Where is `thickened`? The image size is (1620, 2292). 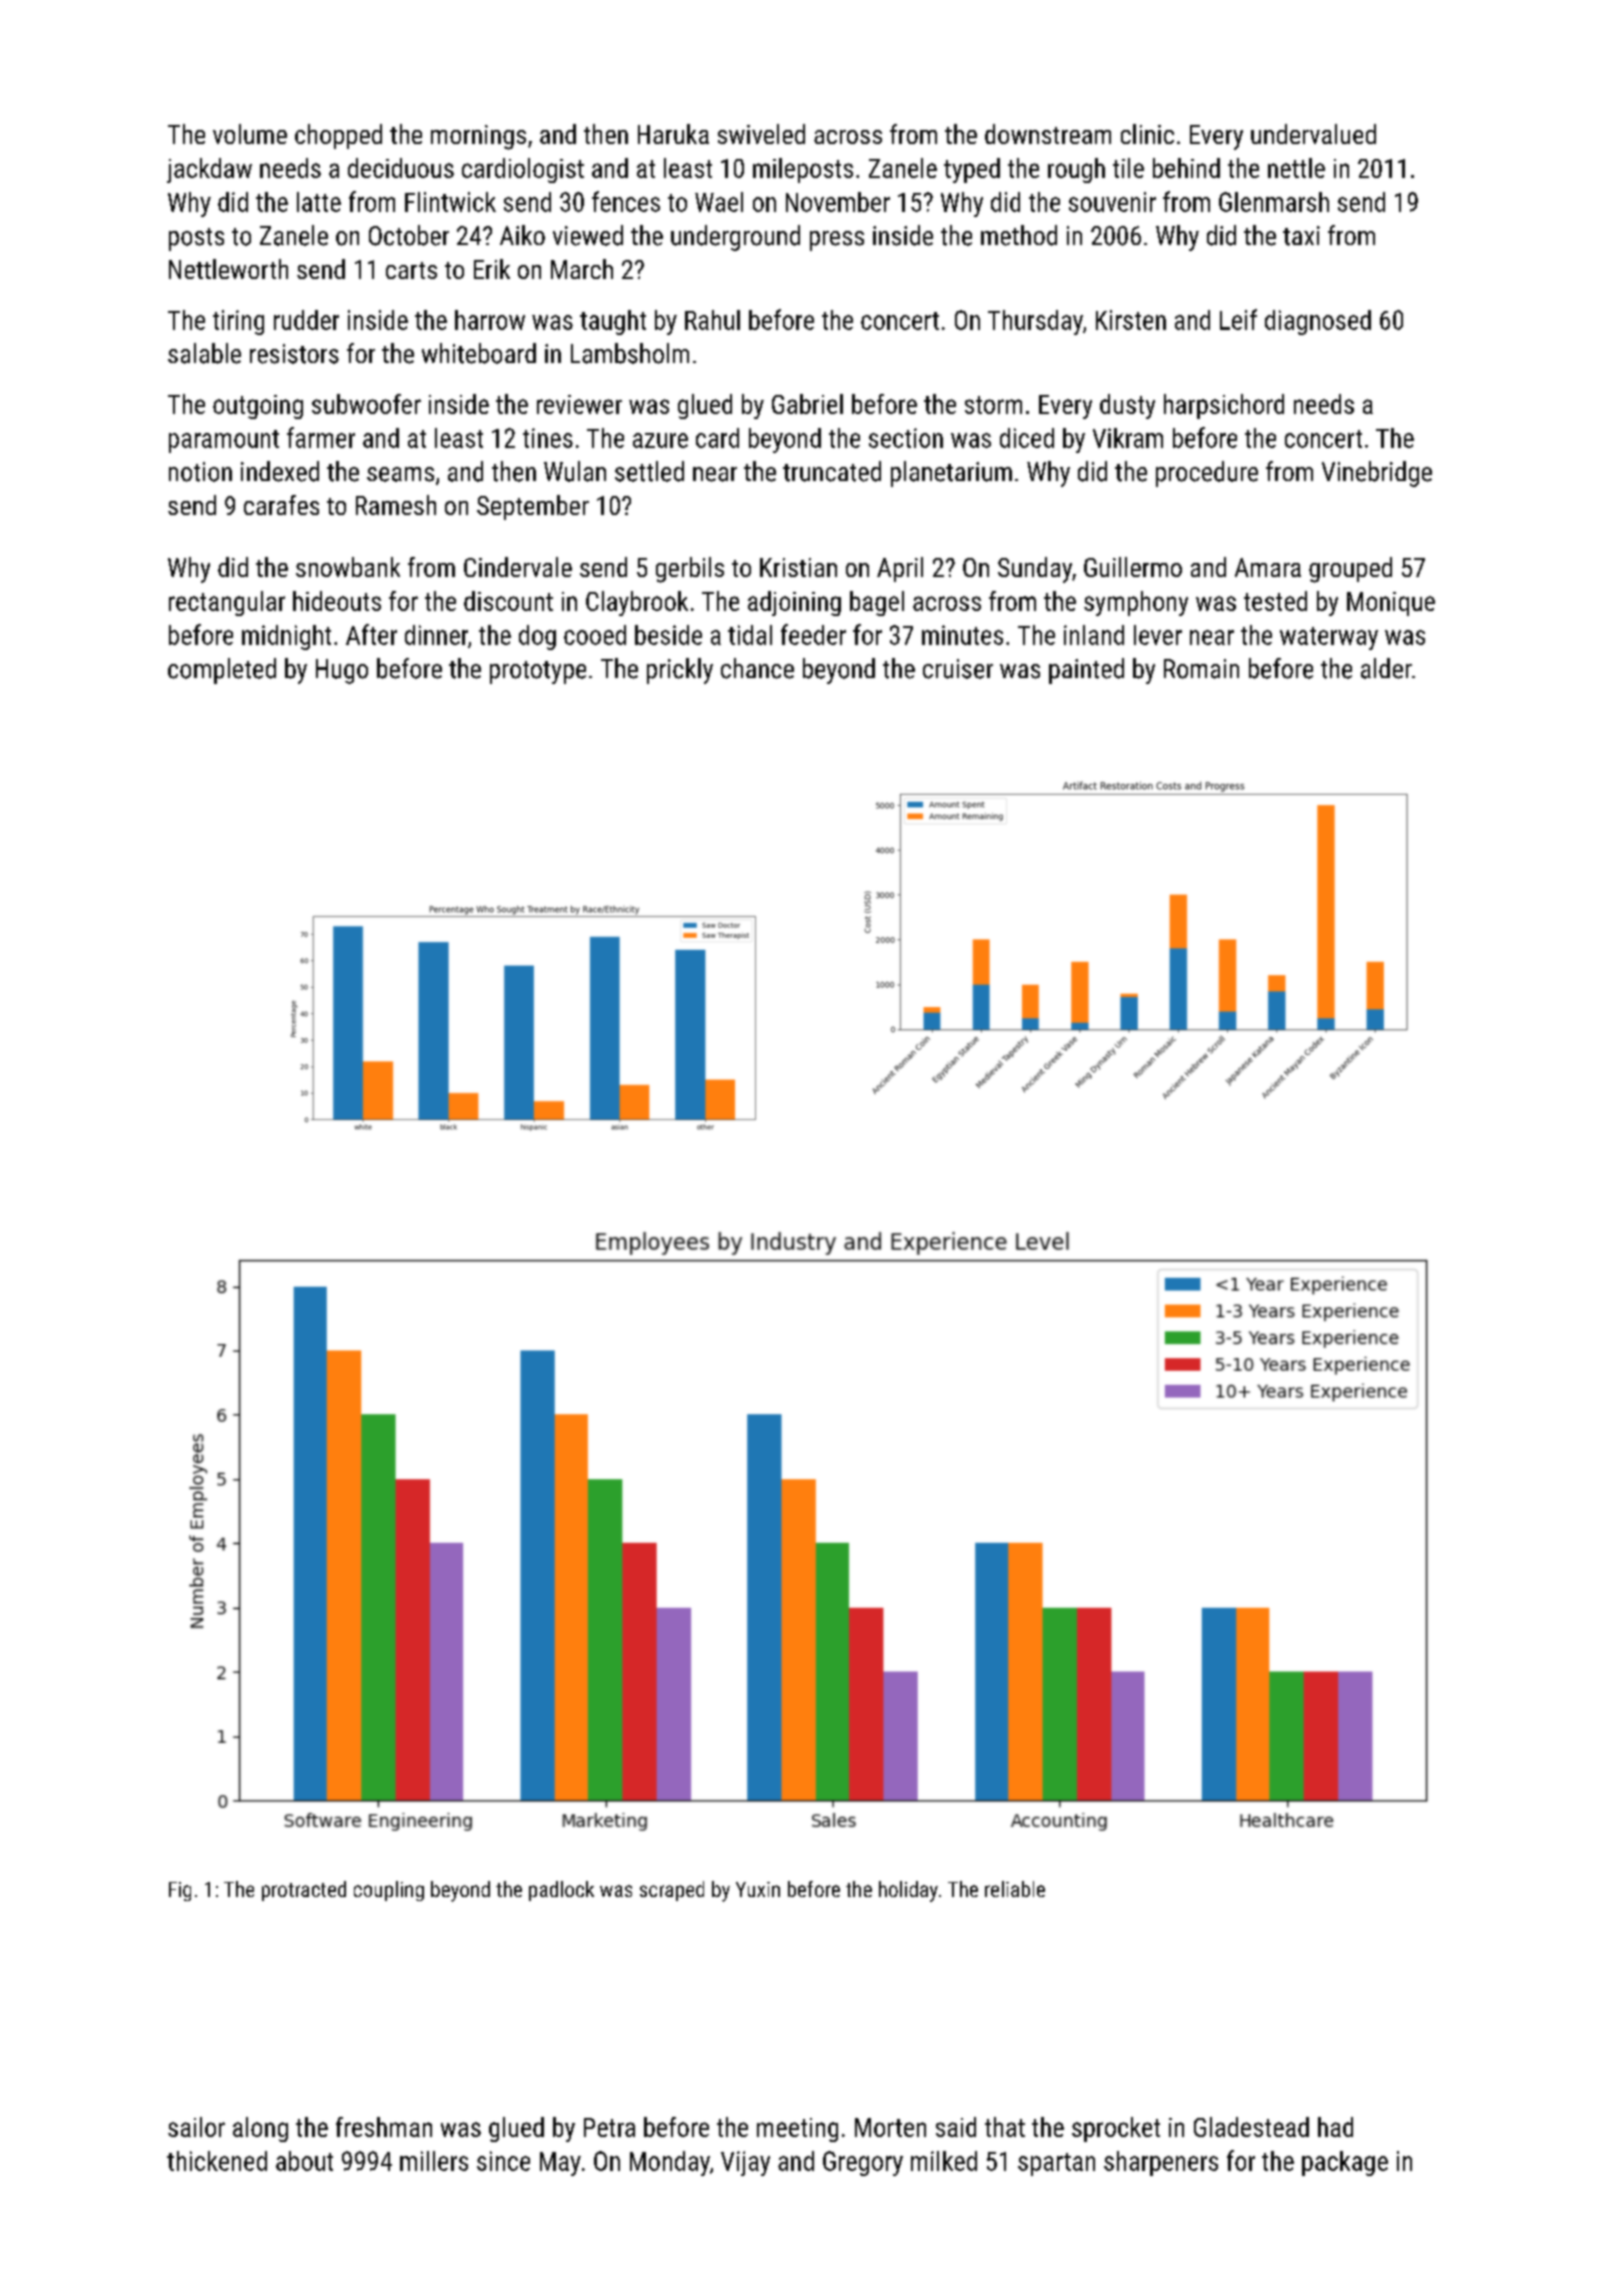 thickened is located at coordinates (217, 2161).
